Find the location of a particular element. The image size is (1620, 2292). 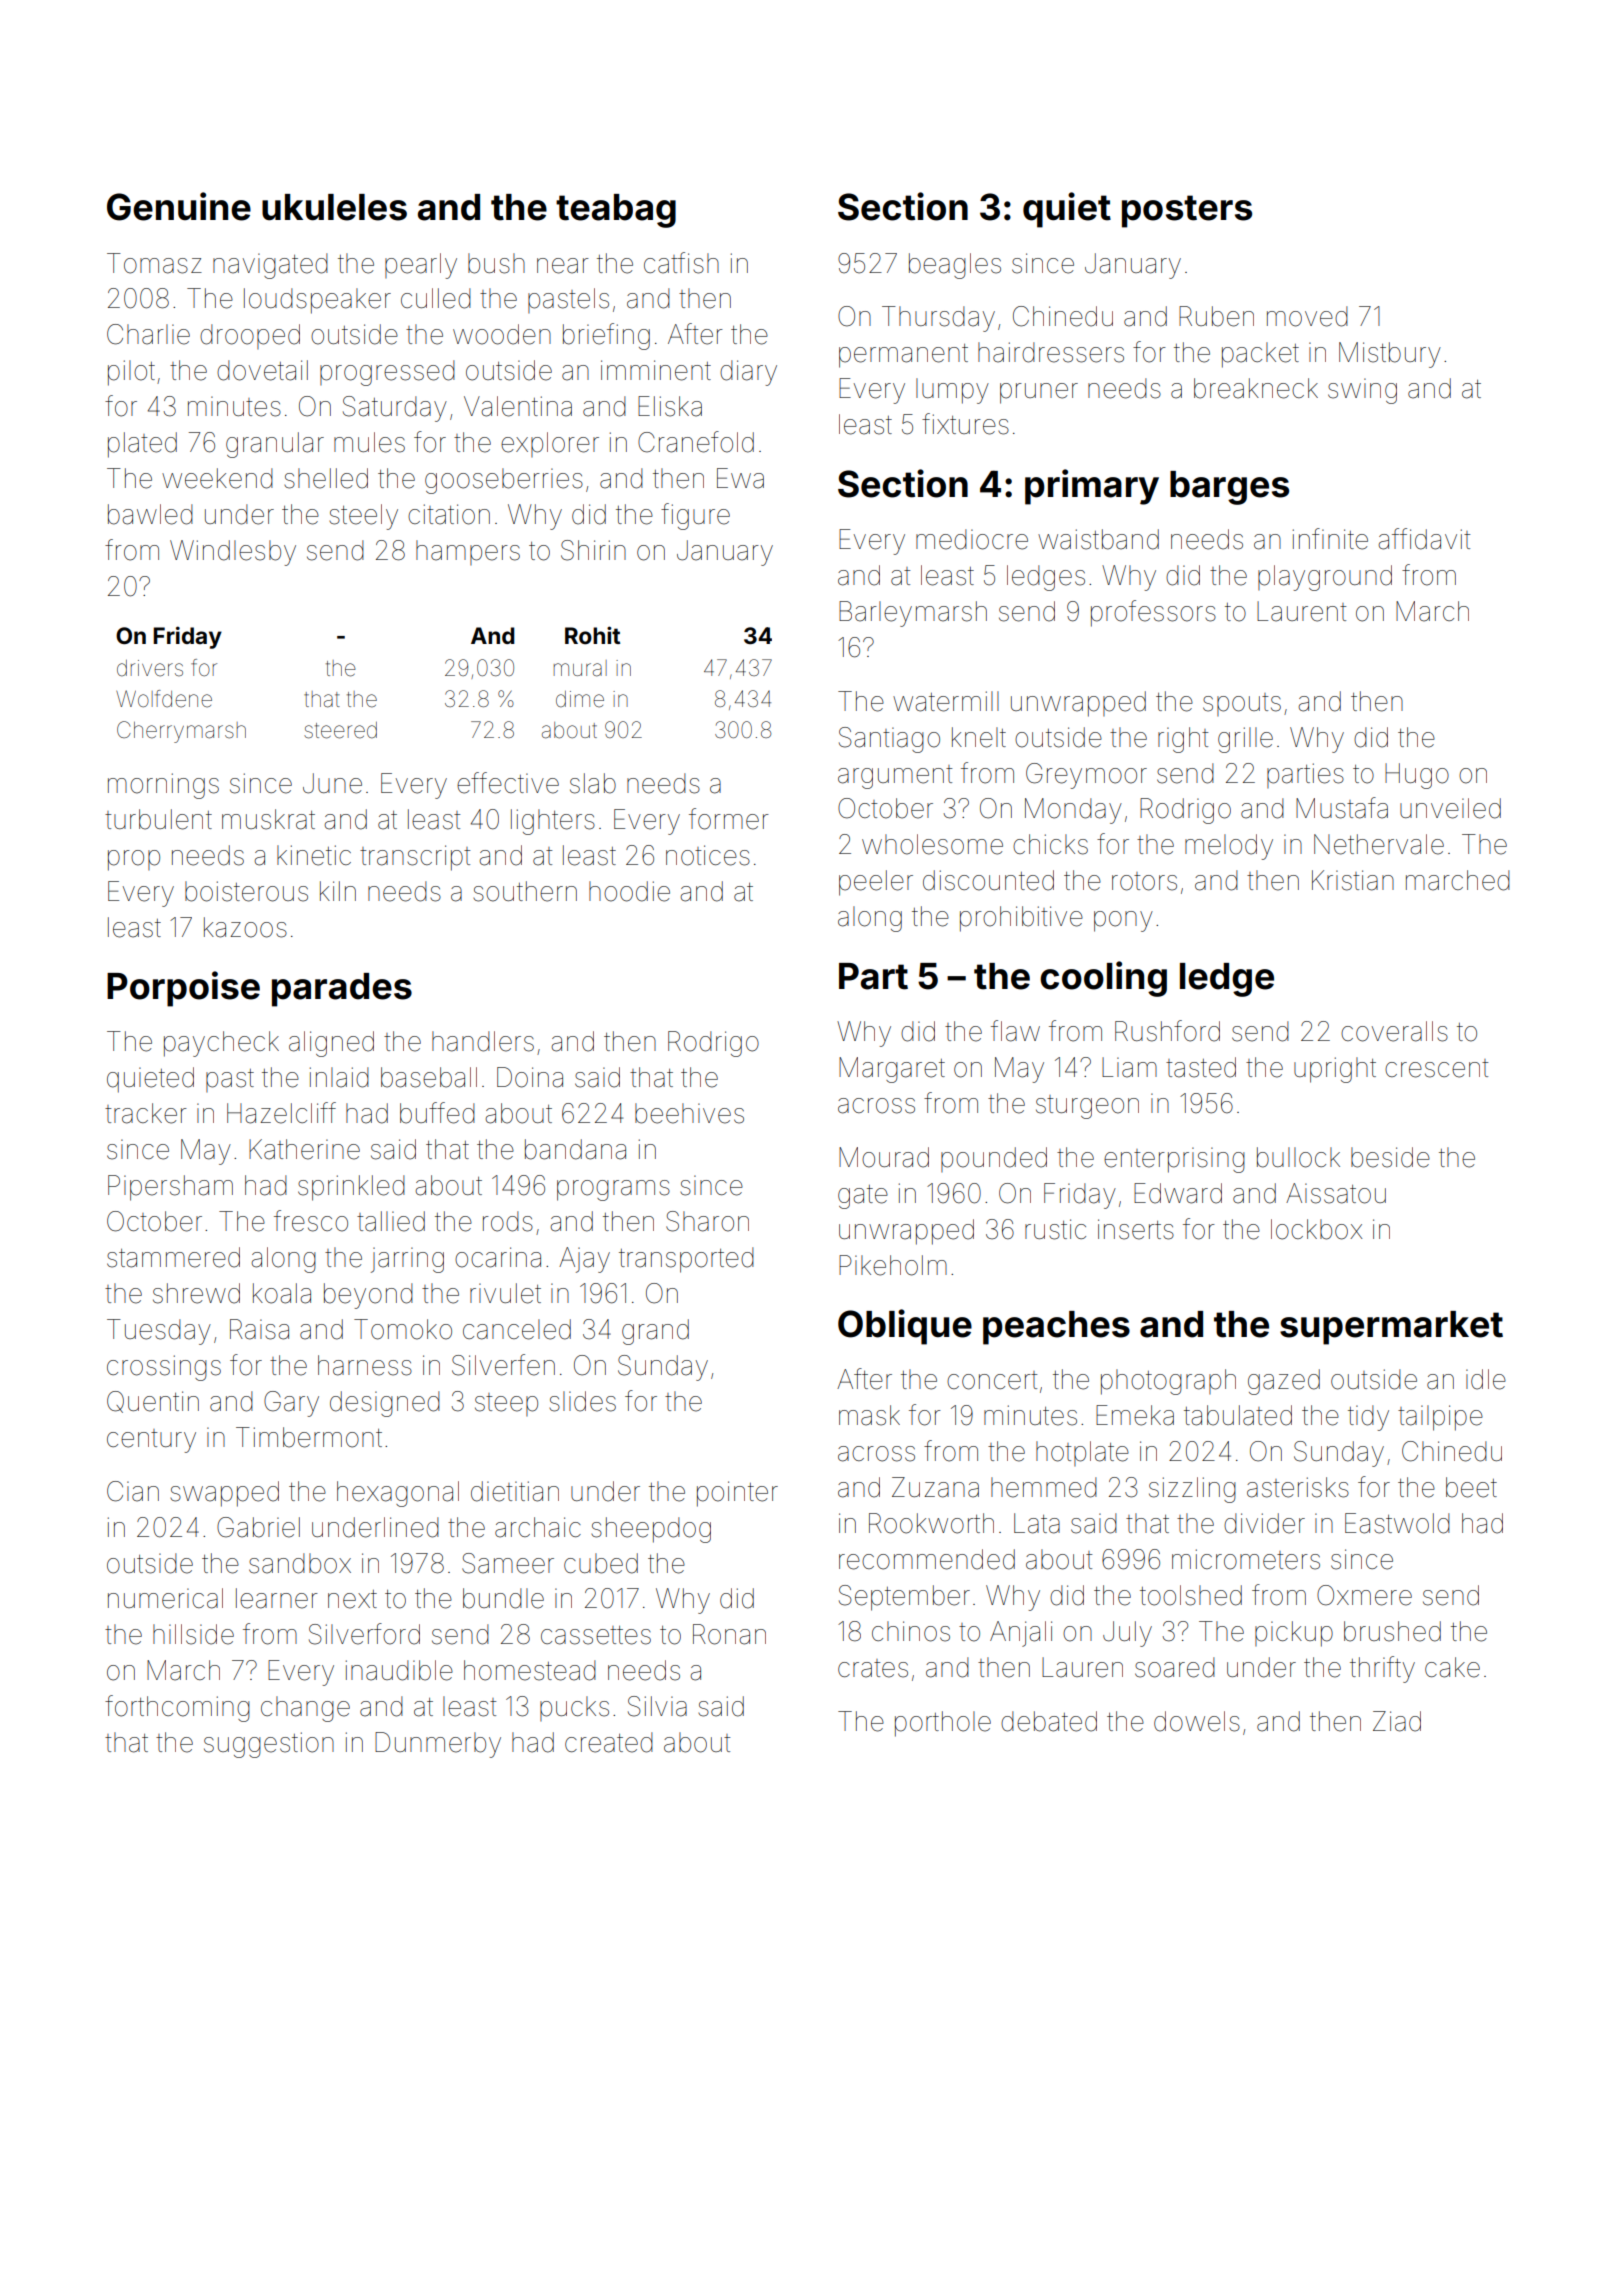

beagles is located at coordinates (955, 266).
